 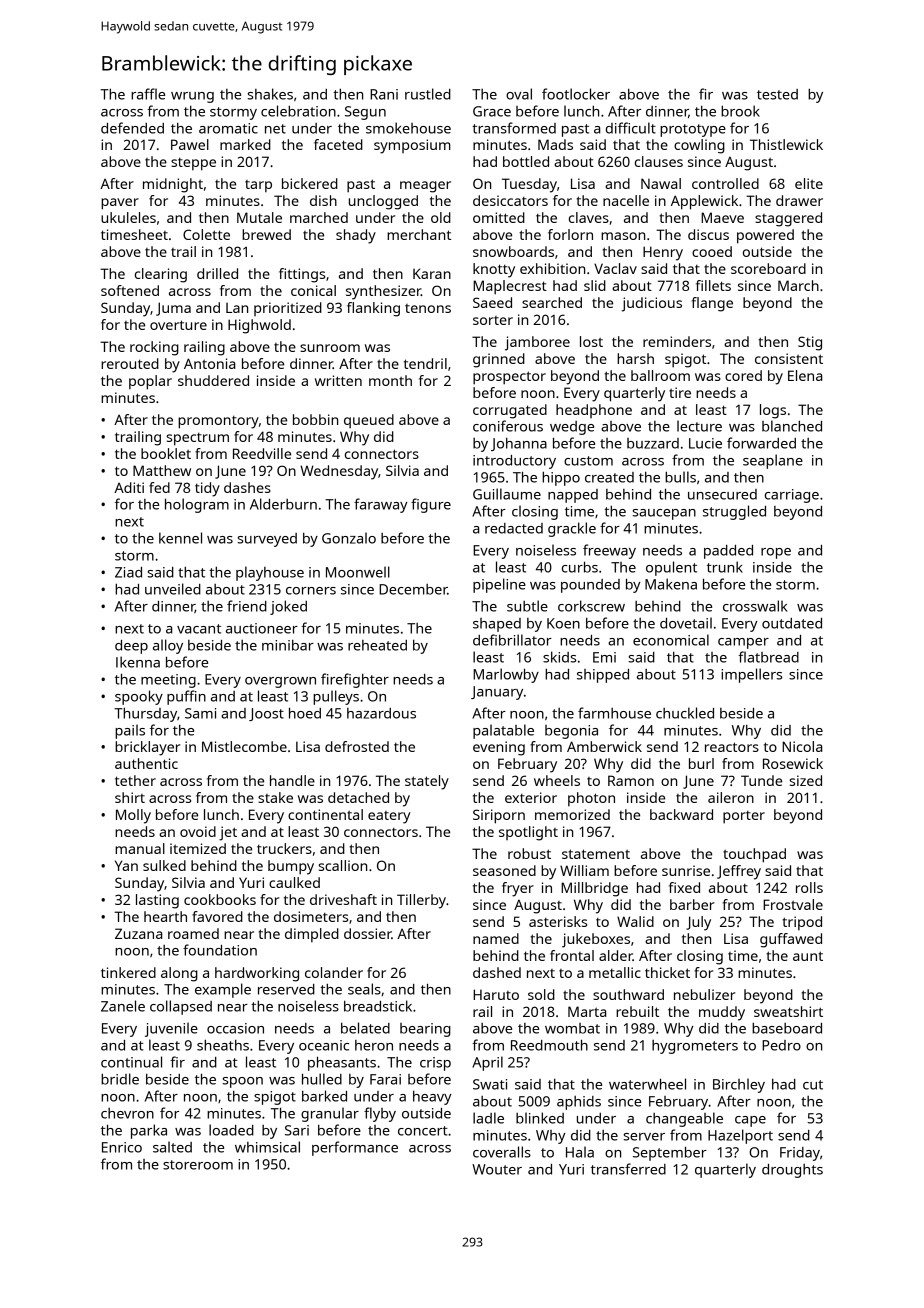 What do you see at coordinates (148, 94) in the screenshot?
I see `raffle` at bounding box center [148, 94].
